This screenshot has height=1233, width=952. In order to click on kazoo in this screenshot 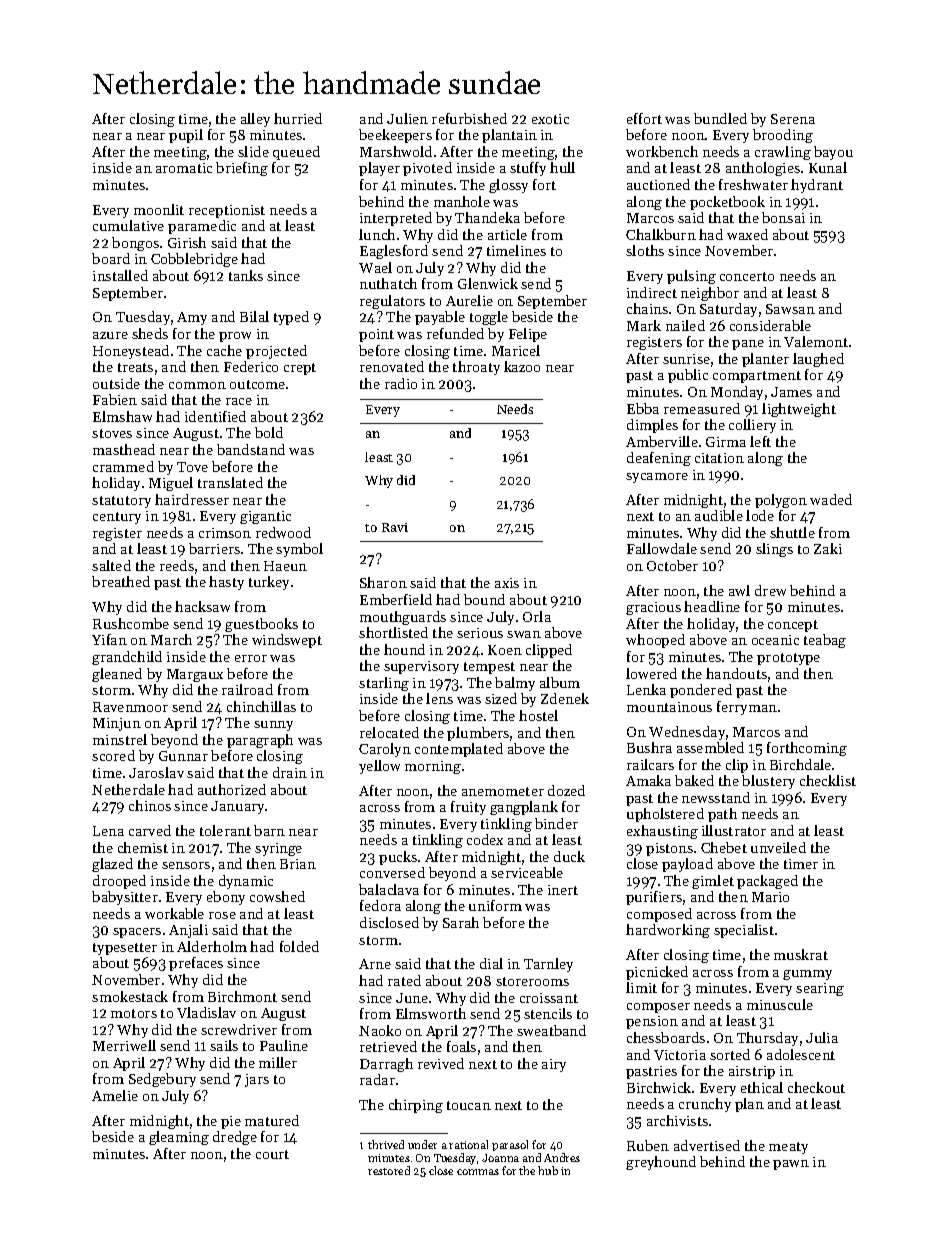, I will do `click(522, 366)`.
